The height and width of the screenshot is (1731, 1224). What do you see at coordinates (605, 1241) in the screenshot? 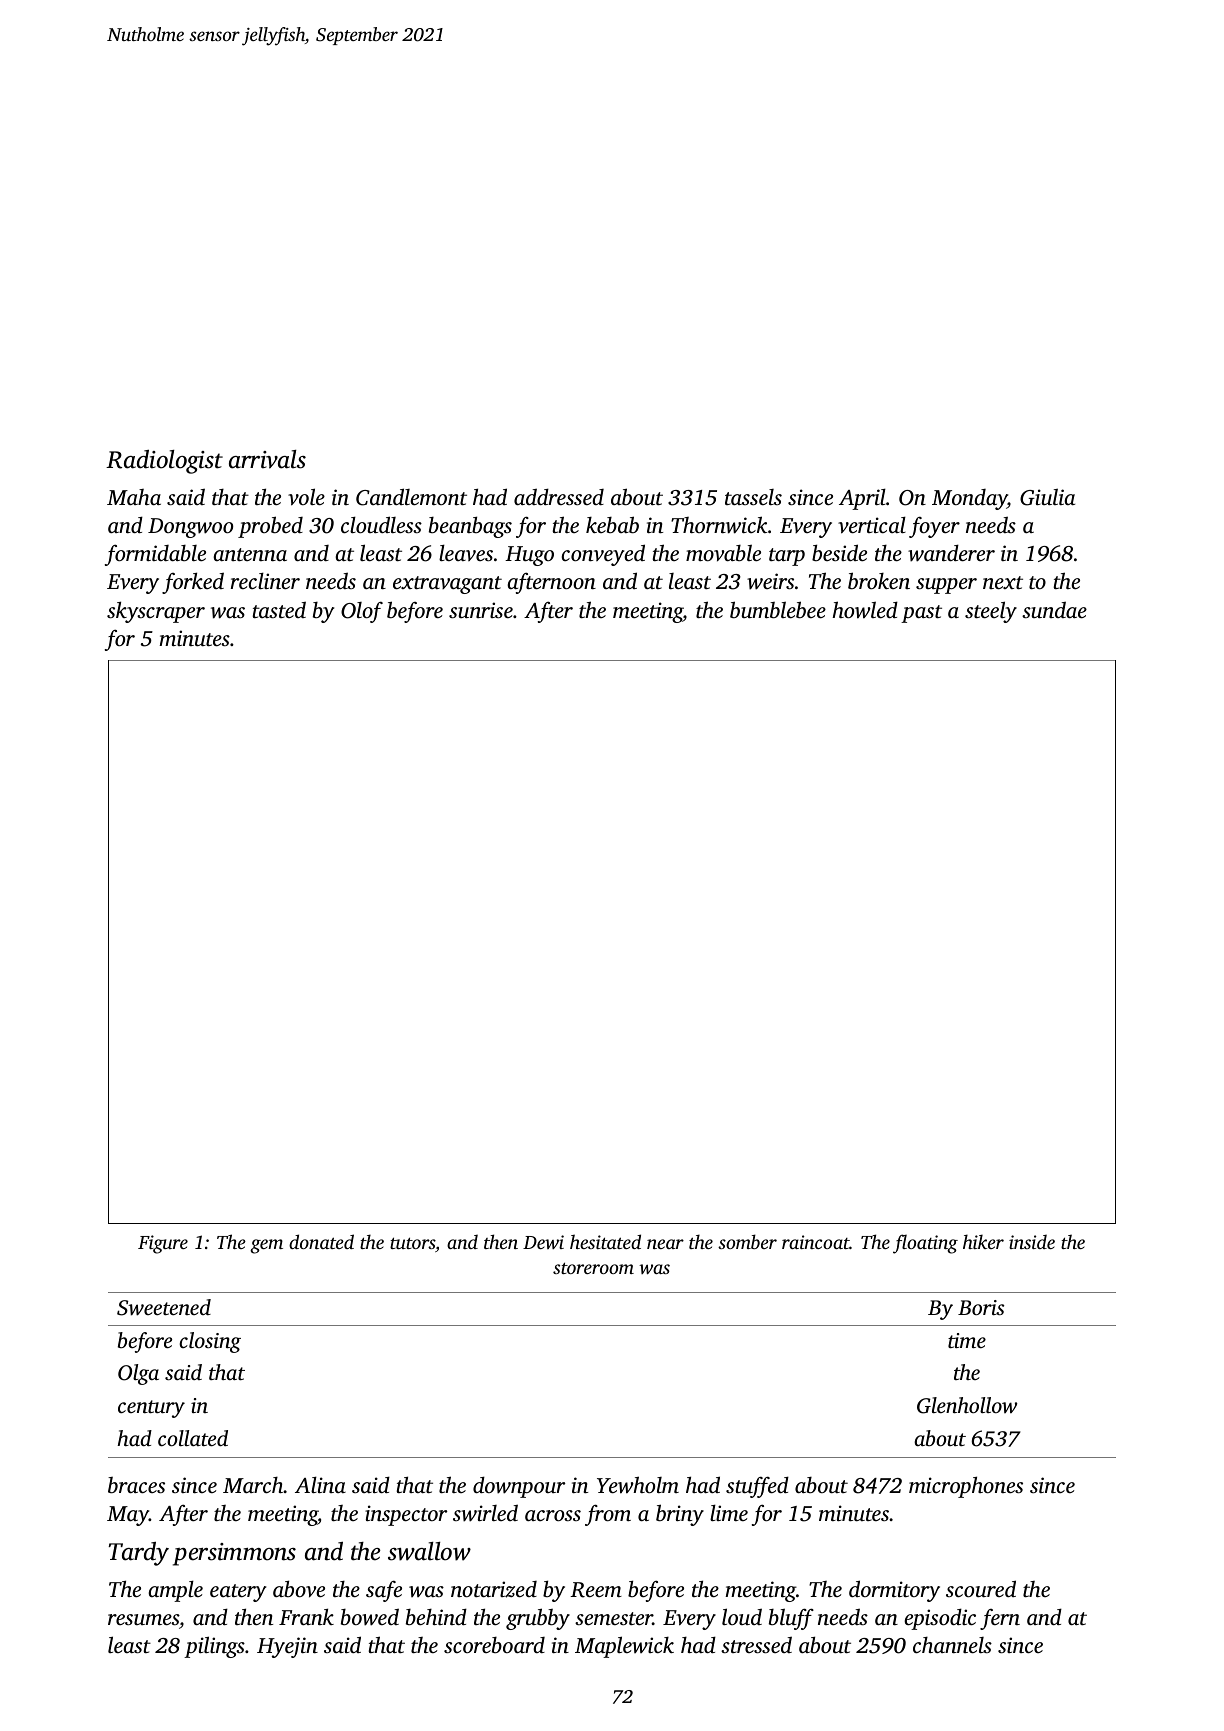
I see `hesitated` at bounding box center [605, 1241].
